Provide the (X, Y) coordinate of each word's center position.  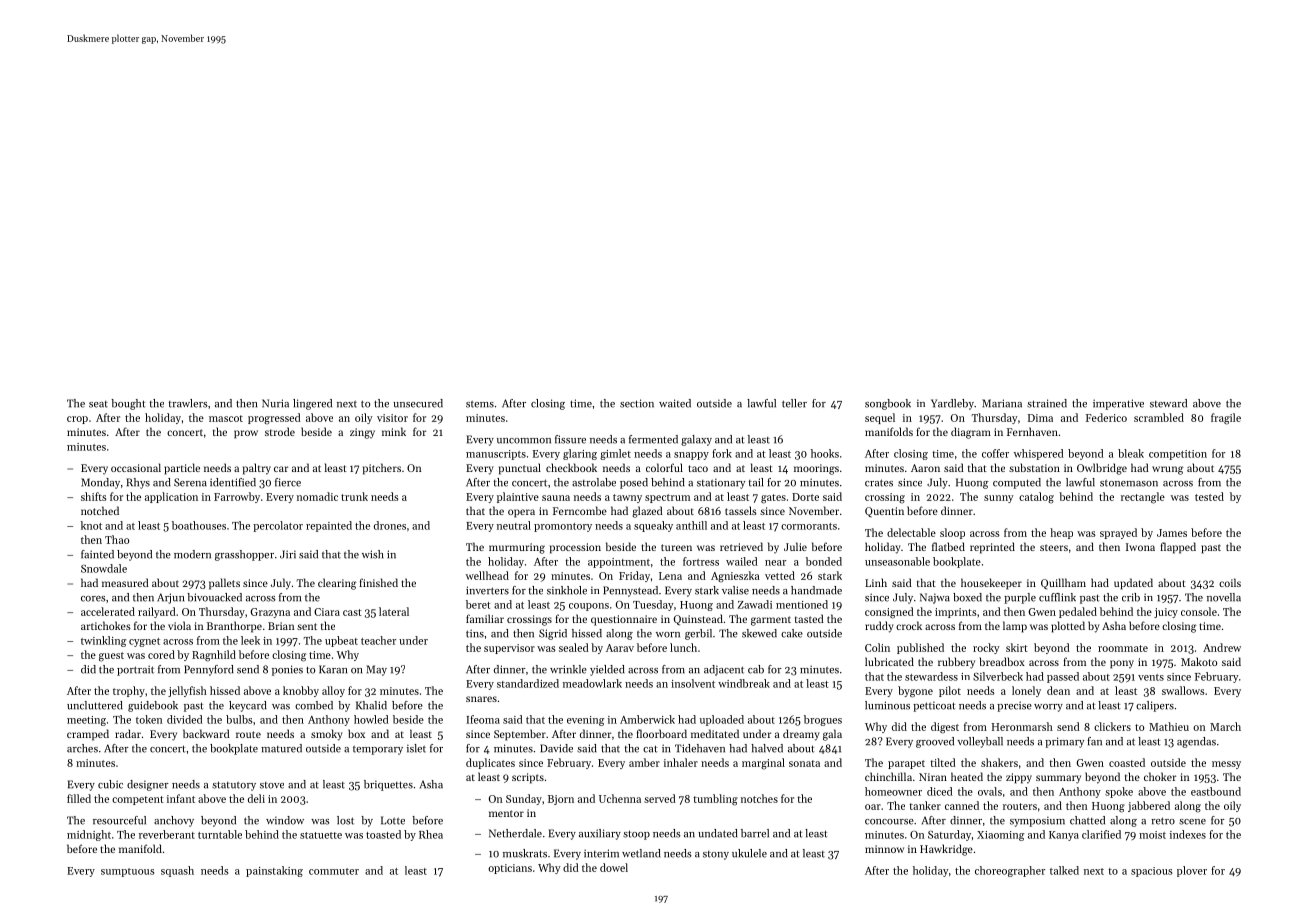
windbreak (744, 683)
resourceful (119, 820)
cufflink (1057, 597)
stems (480, 404)
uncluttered (95, 705)
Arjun (170, 598)
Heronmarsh (1022, 726)
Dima (1040, 418)
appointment (619, 563)
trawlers (188, 403)
